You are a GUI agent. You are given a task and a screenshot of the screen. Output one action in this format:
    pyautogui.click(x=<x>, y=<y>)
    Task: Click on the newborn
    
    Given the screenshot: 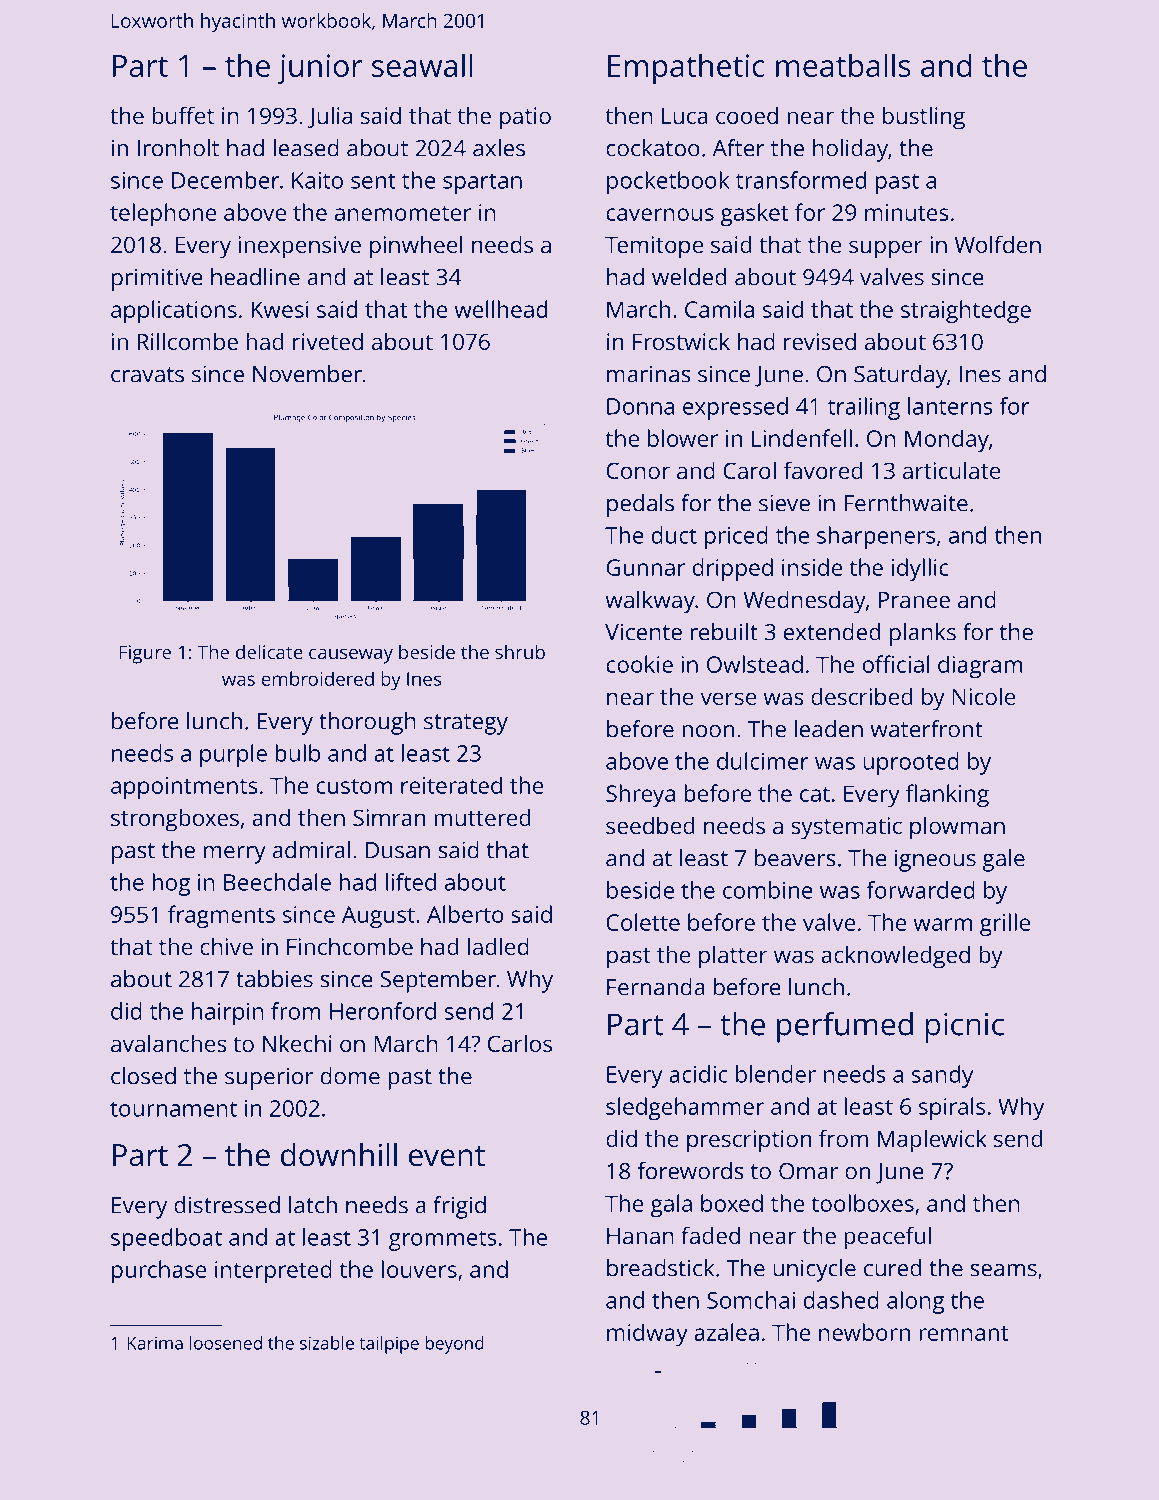 What is the action you would take?
    pyautogui.click(x=864, y=1332)
